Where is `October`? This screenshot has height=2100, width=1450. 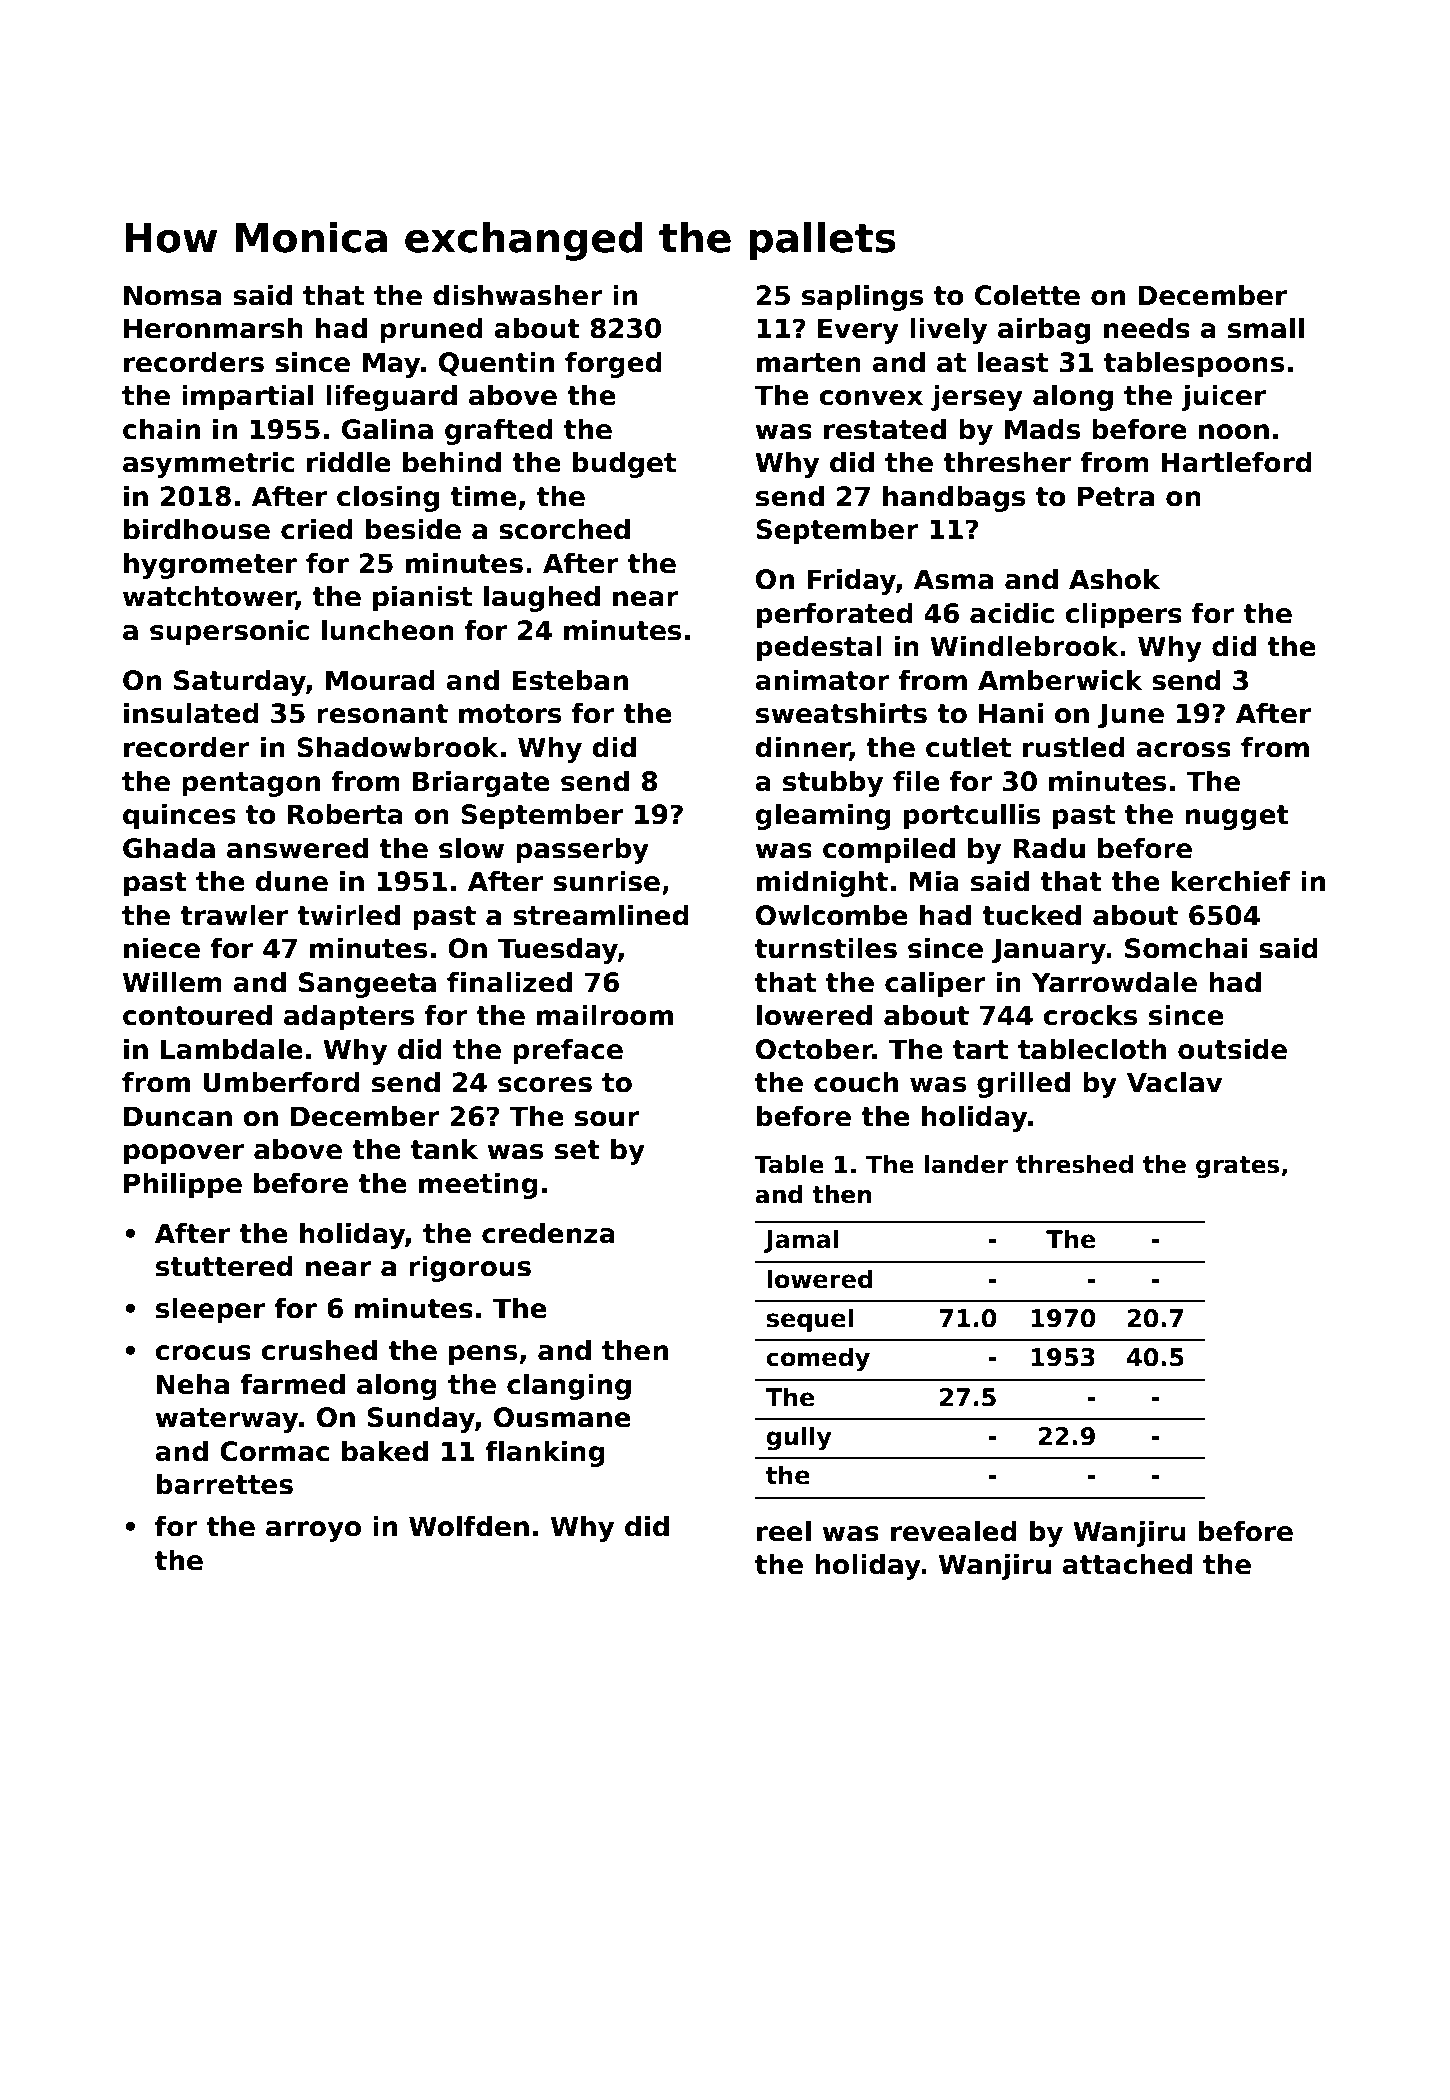 October is located at coordinates (814, 1049).
